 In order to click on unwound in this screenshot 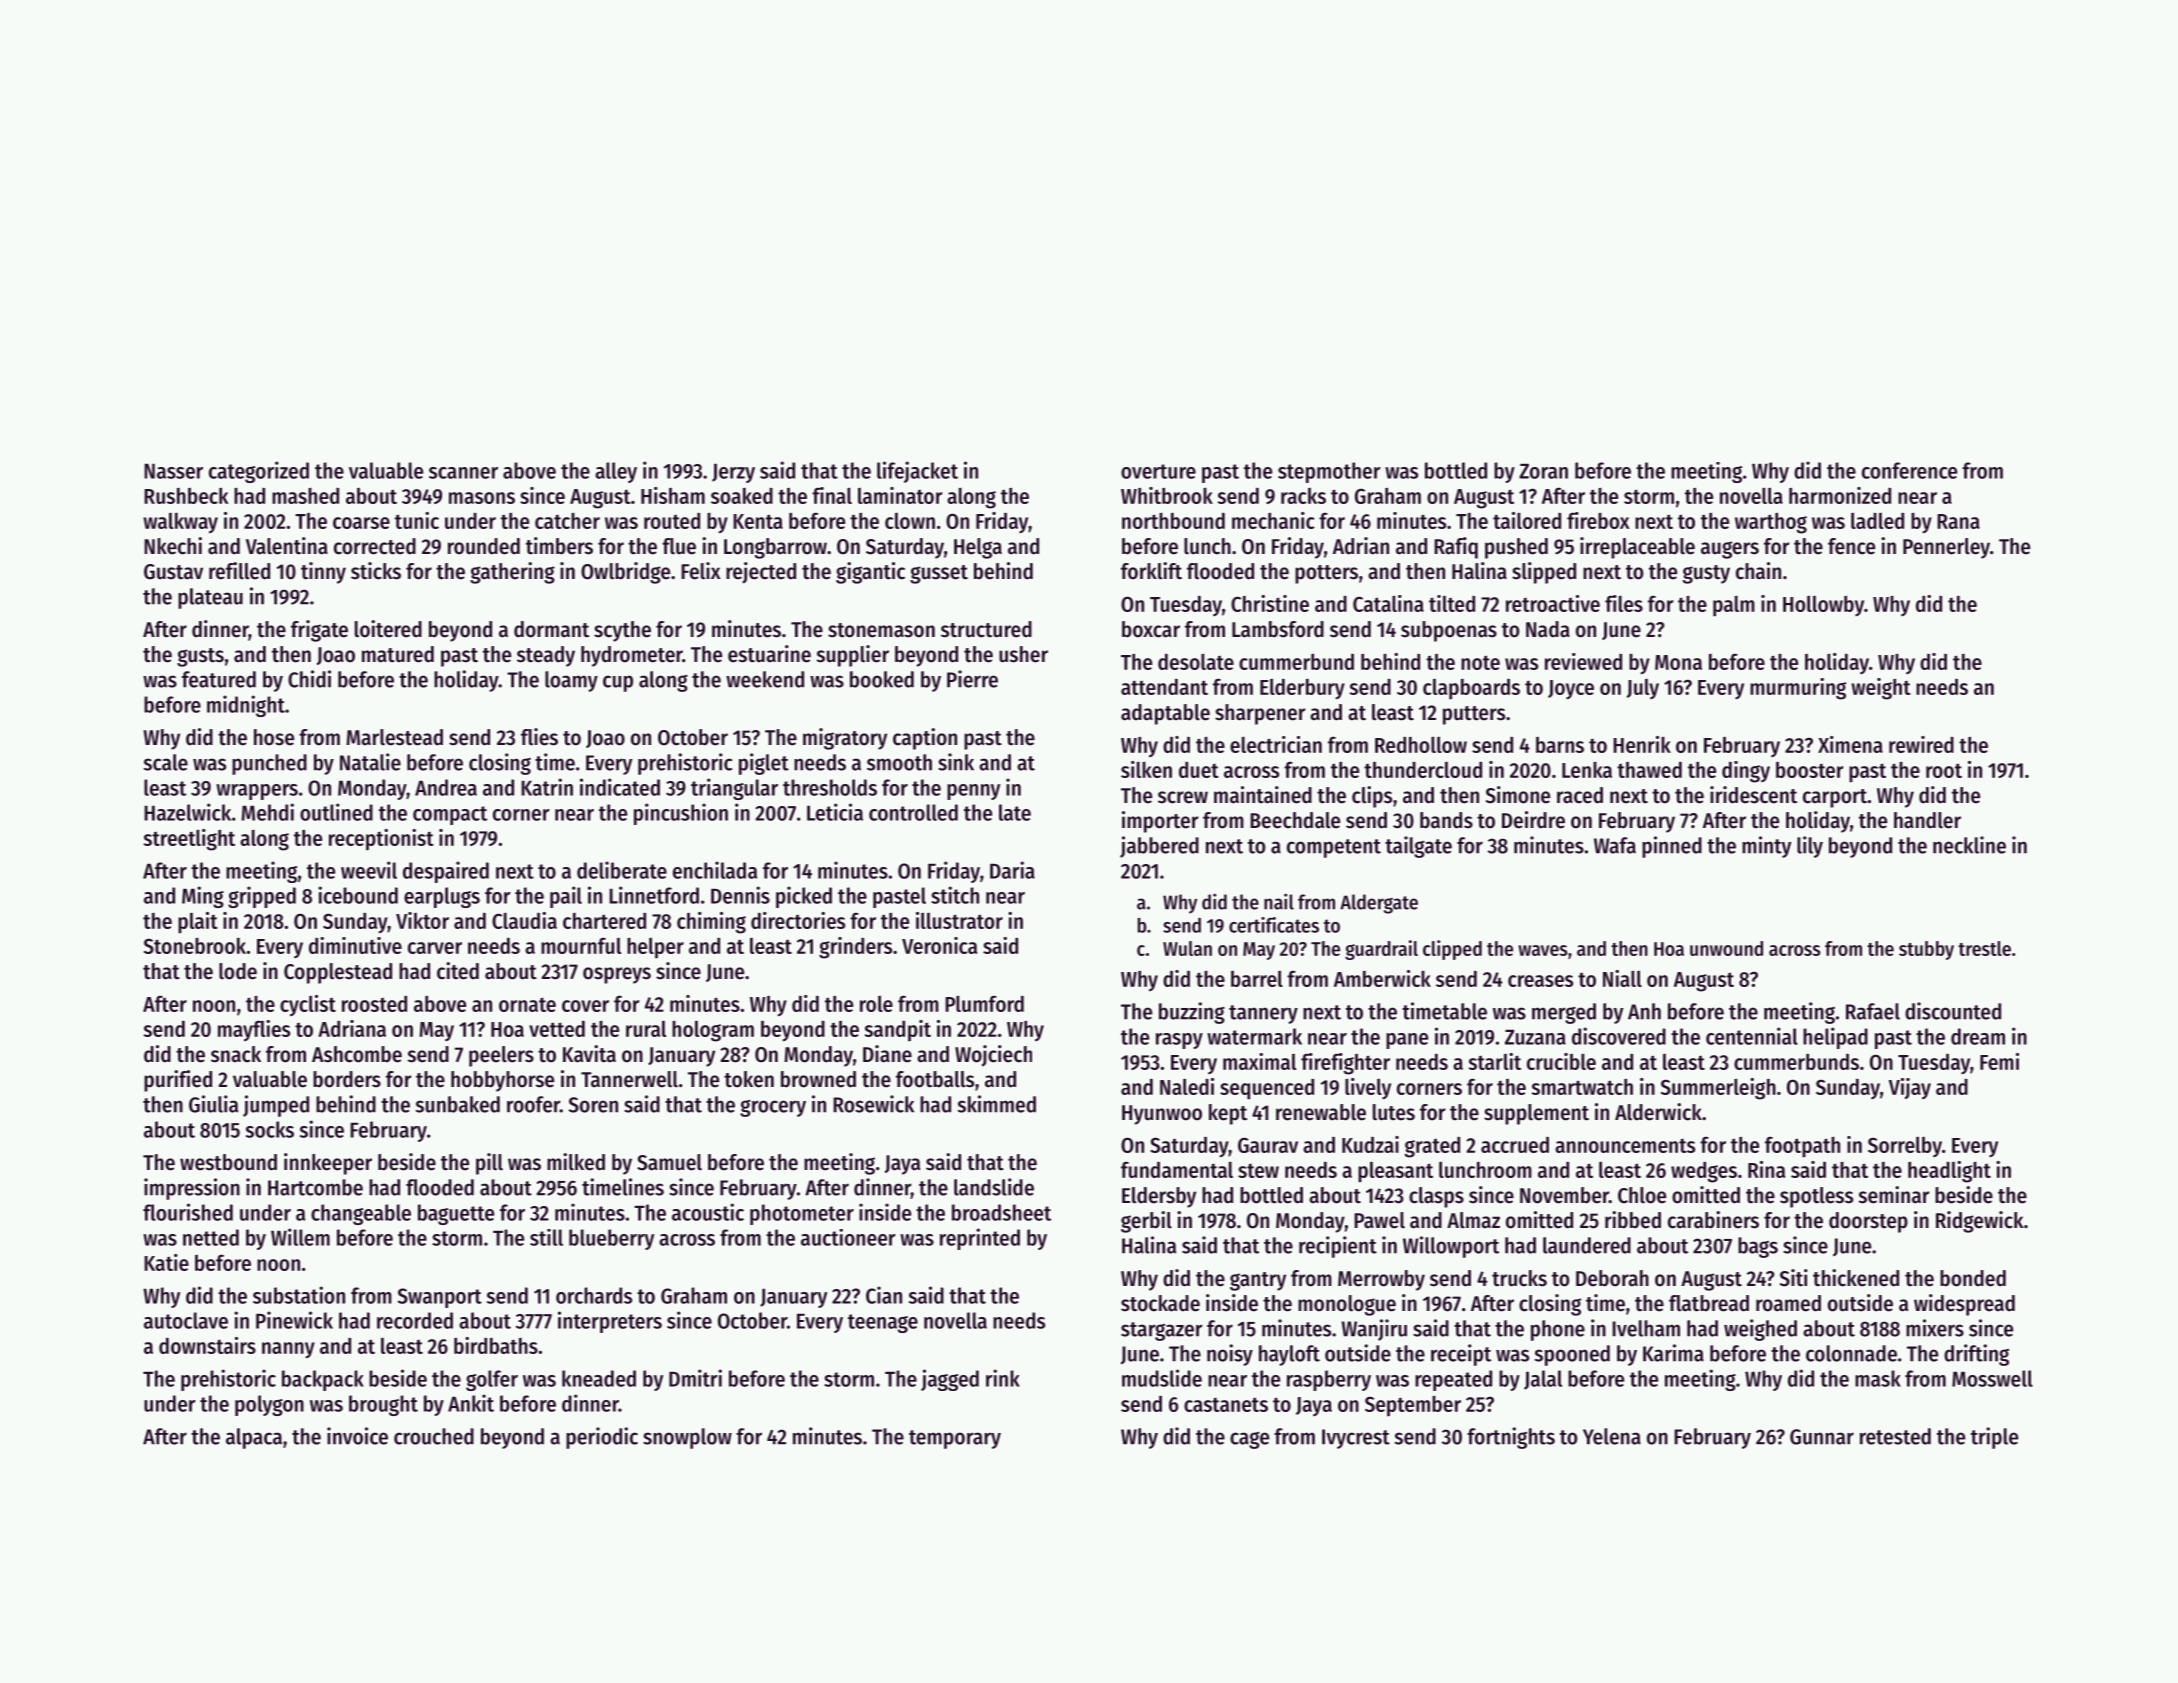, I will do `click(1726, 948)`.
